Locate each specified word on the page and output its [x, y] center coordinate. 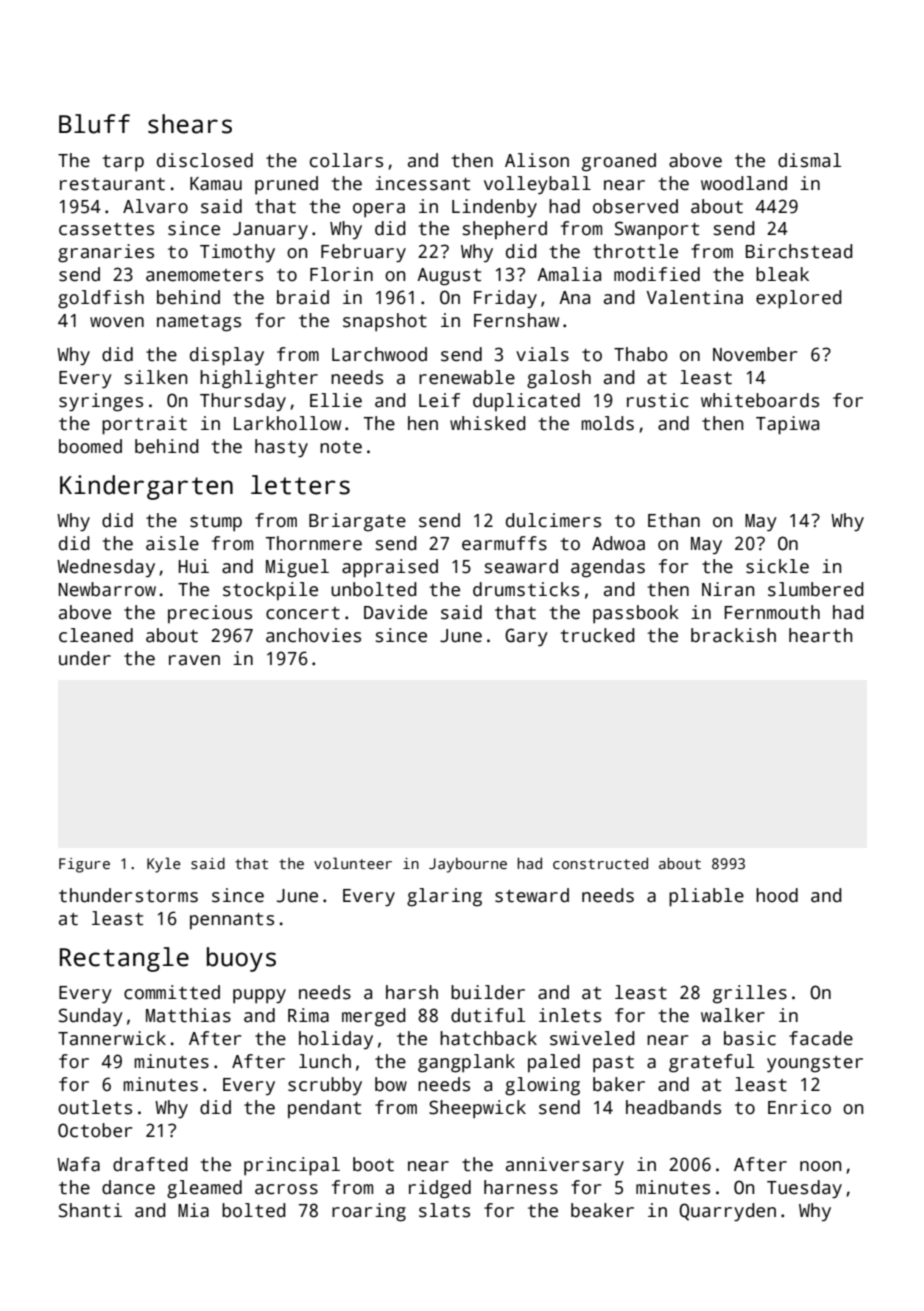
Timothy [237, 253]
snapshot [385, 322]
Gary [526, 637]
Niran [728, 589]
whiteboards [760, 400]
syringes [101, 402]
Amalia [569, 274]
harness [521, 1187]
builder [488, 992]
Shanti [90, 1210]
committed [172, 992]
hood [777, 895]
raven [194, 660]
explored [799, 299]
